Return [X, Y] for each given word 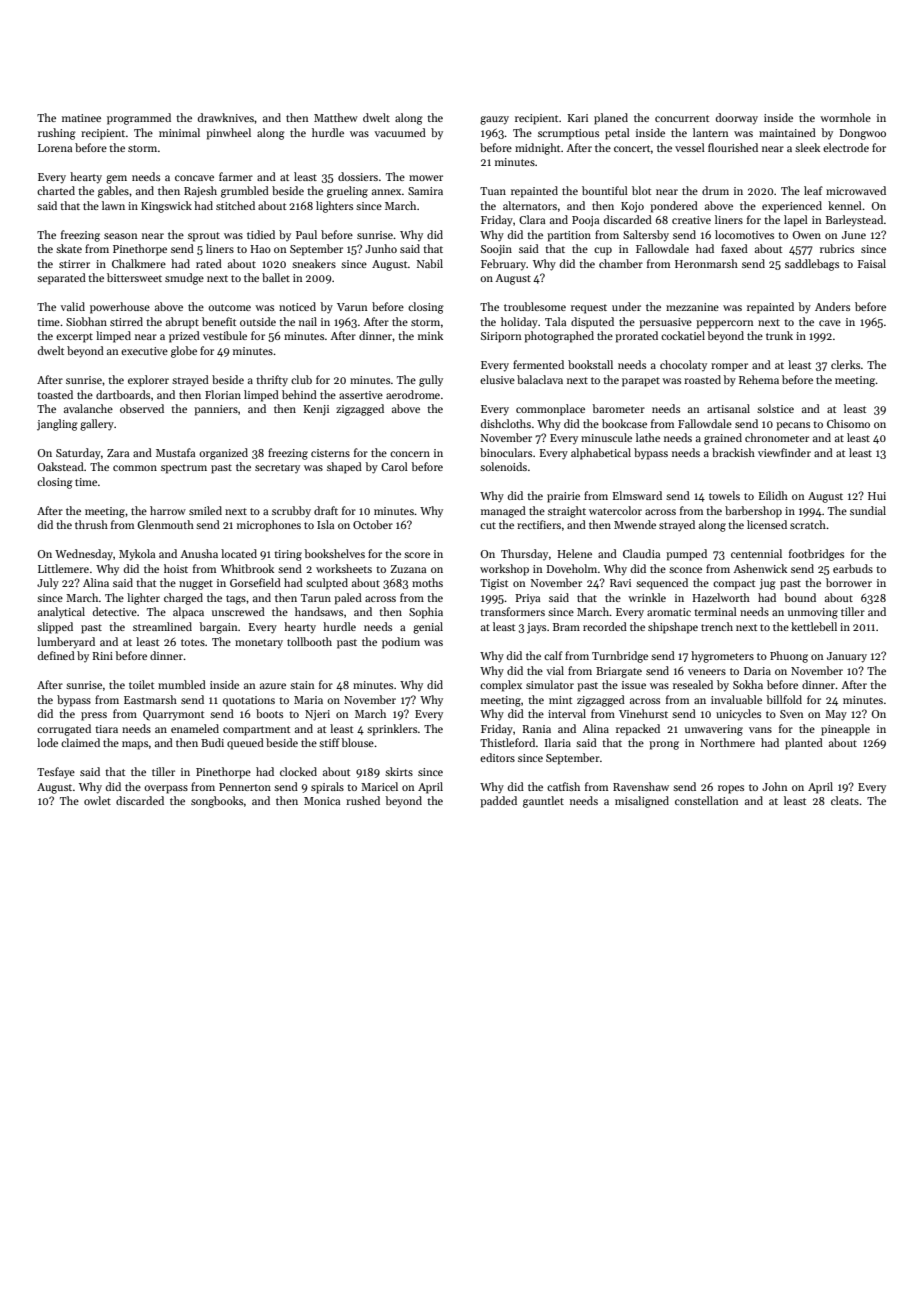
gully [431, 381]
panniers [216, 410]
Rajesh [200, 192]
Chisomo [848, 423]
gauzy [494, 120]
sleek [807, 147]
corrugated [64, 730]
